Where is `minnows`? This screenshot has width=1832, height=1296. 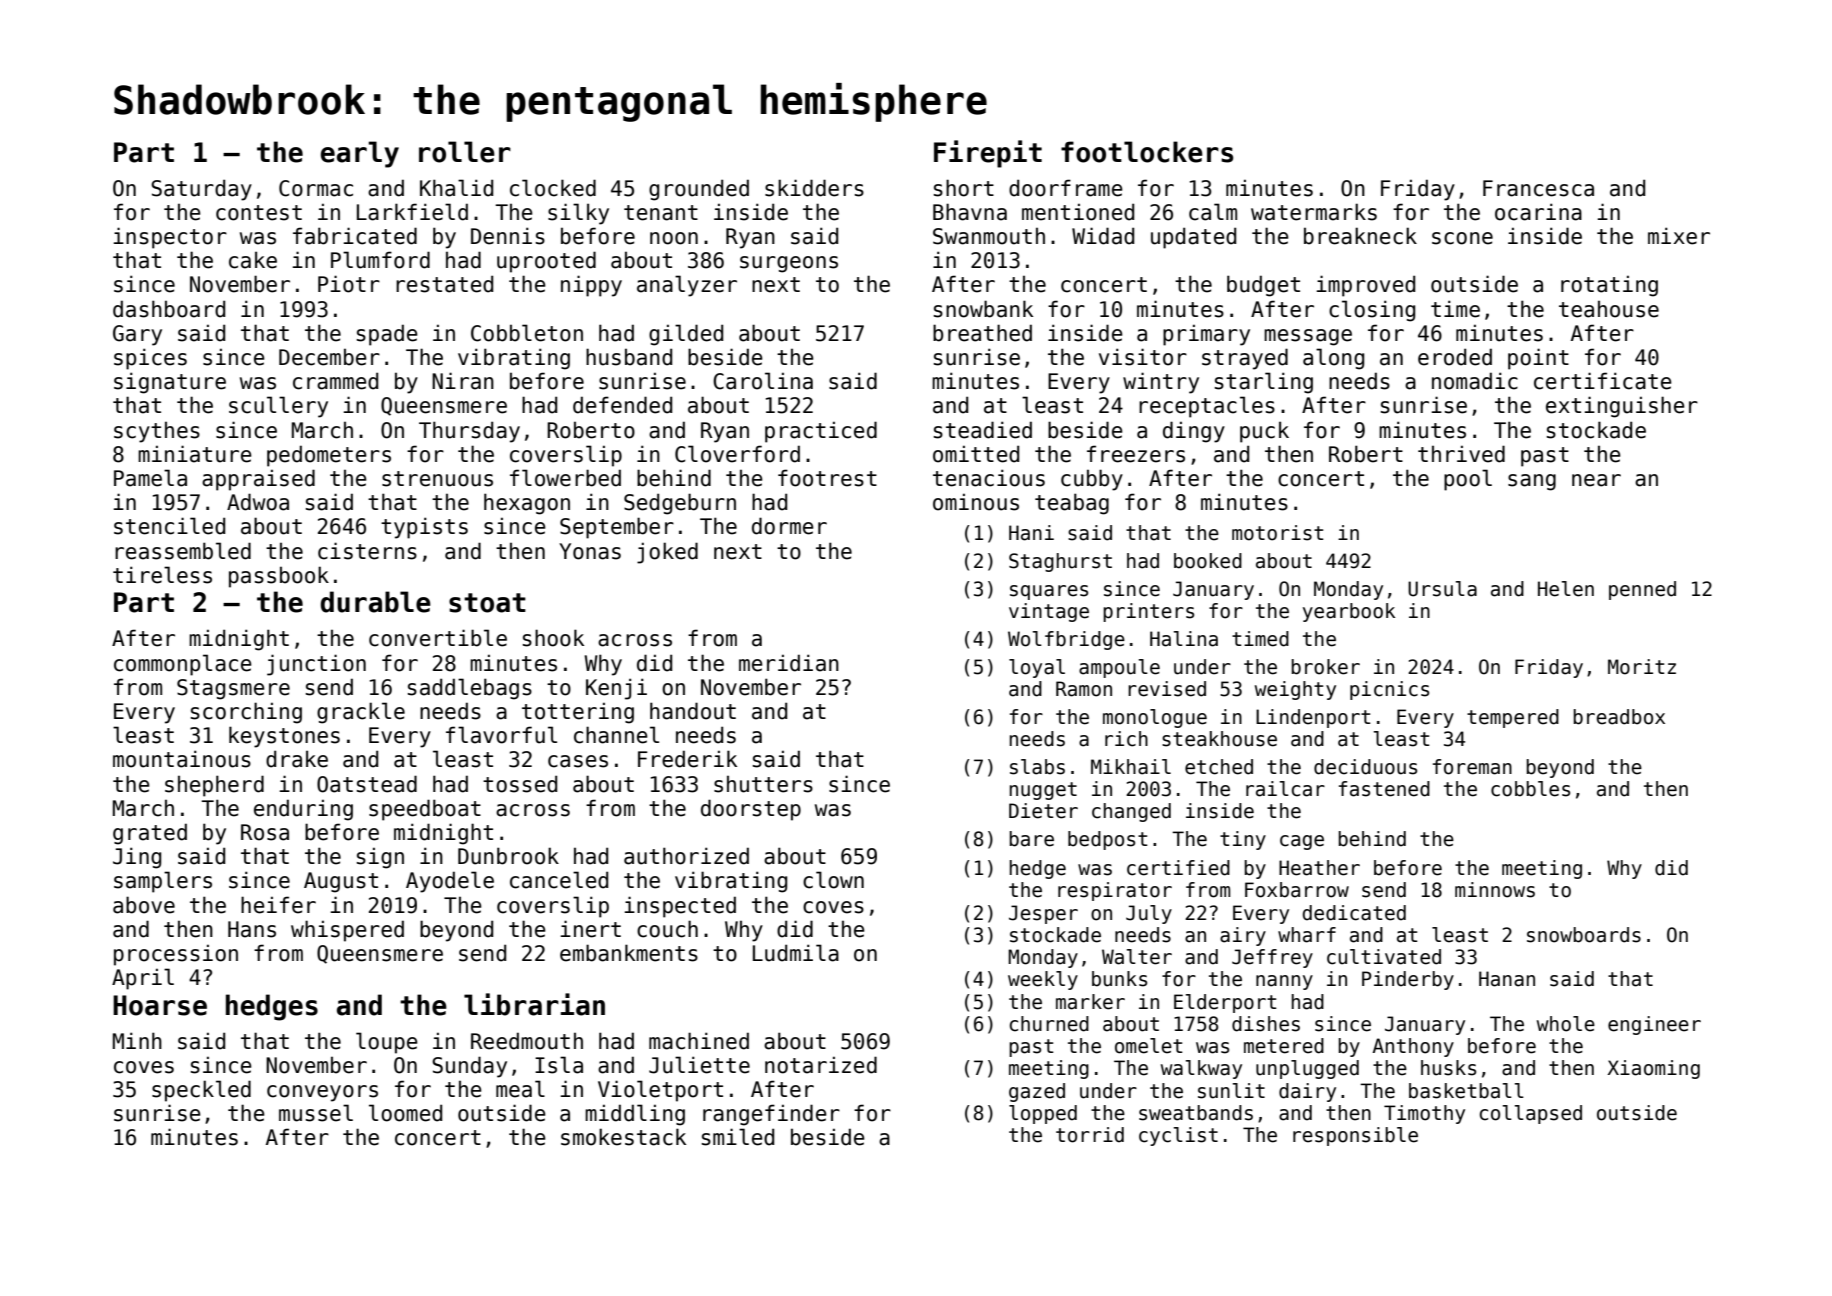 minnows is located at coordinates (1495, 890).
